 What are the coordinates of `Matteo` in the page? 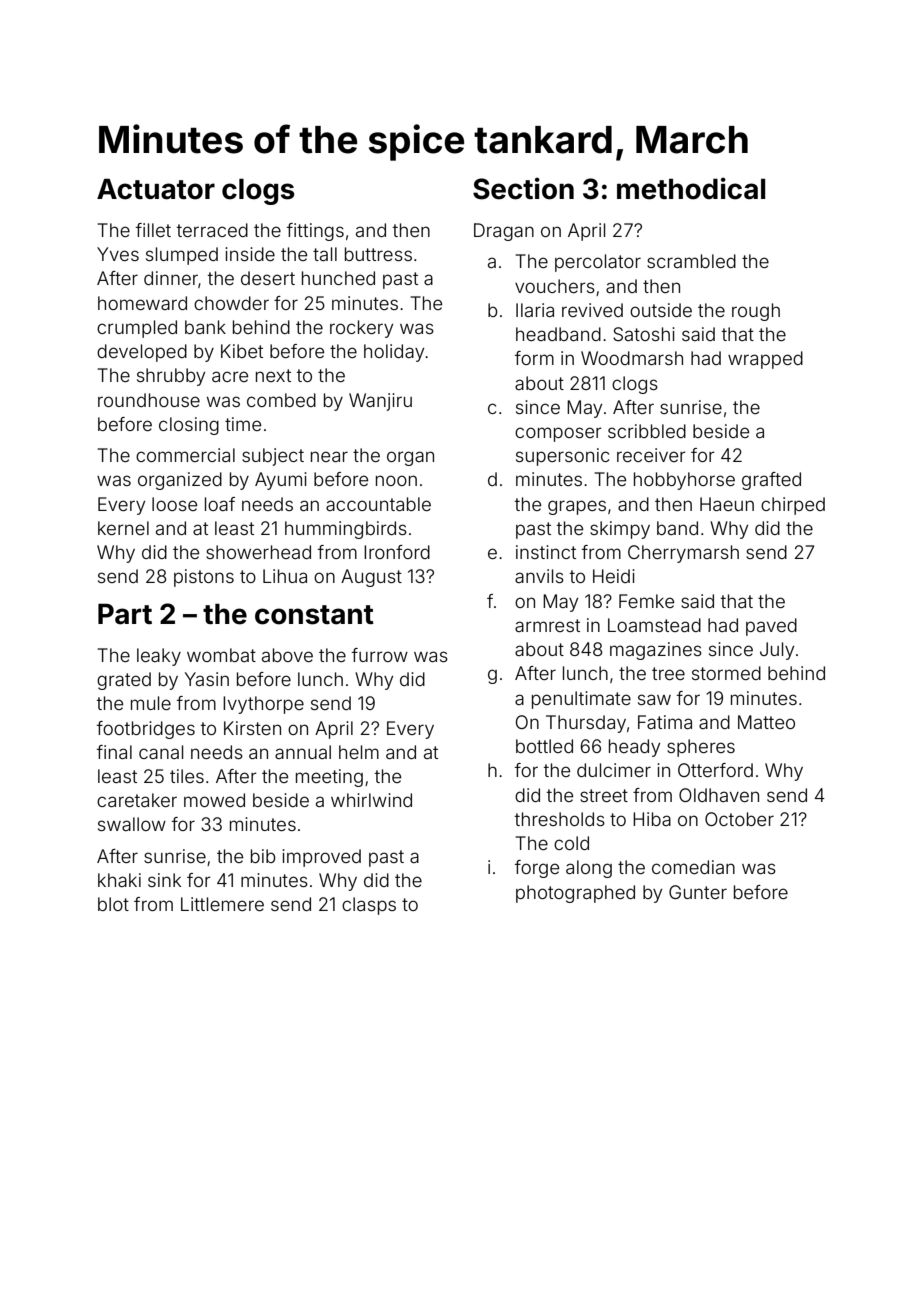 It's located at (766, 722).
